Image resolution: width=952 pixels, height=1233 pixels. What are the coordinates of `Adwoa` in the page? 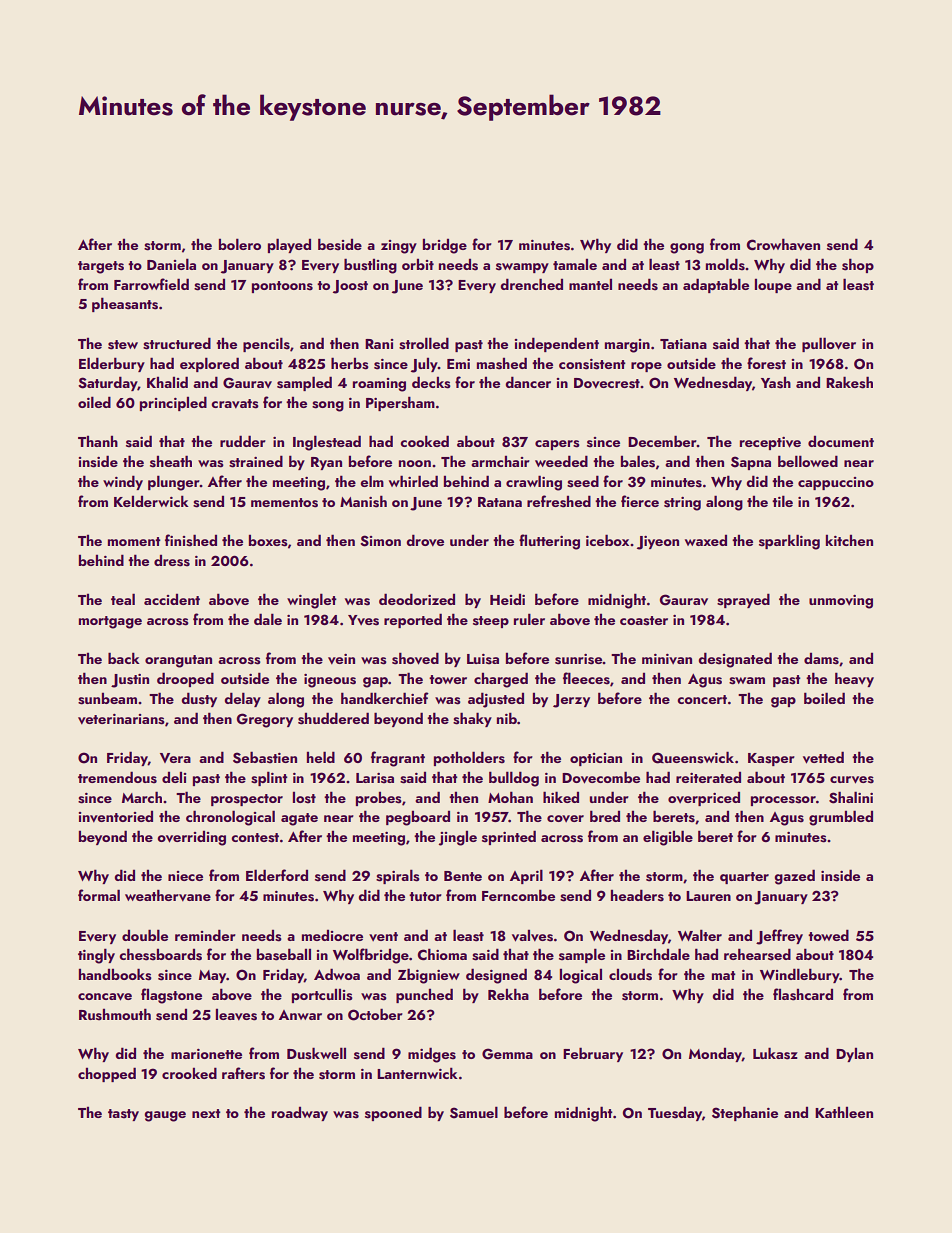 It's located at (337, 974).
